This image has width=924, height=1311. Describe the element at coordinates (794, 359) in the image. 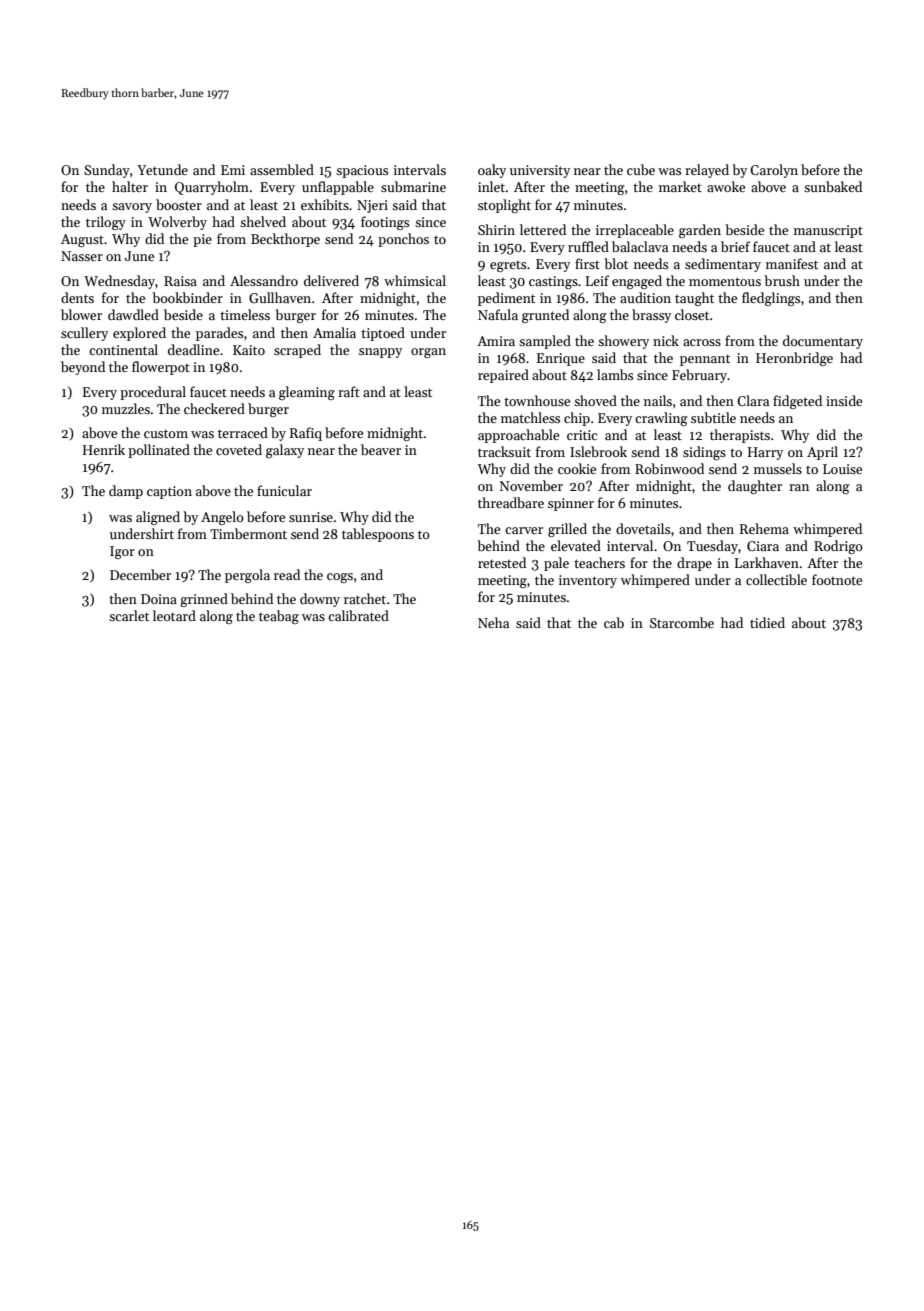

I see `Heronbridge` at that location.
